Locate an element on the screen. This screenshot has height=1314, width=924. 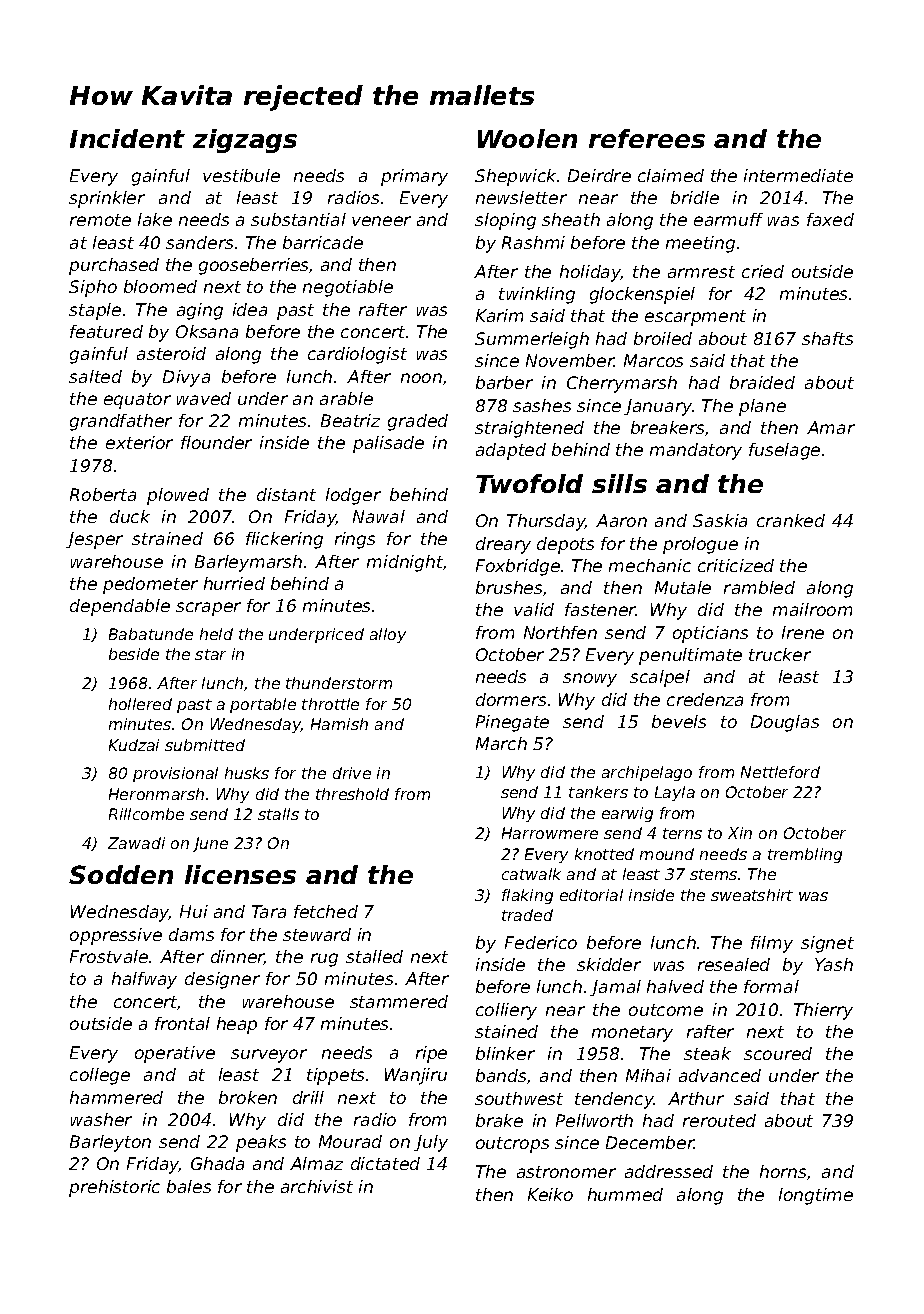
referees is located at coordinates (647, 138).
